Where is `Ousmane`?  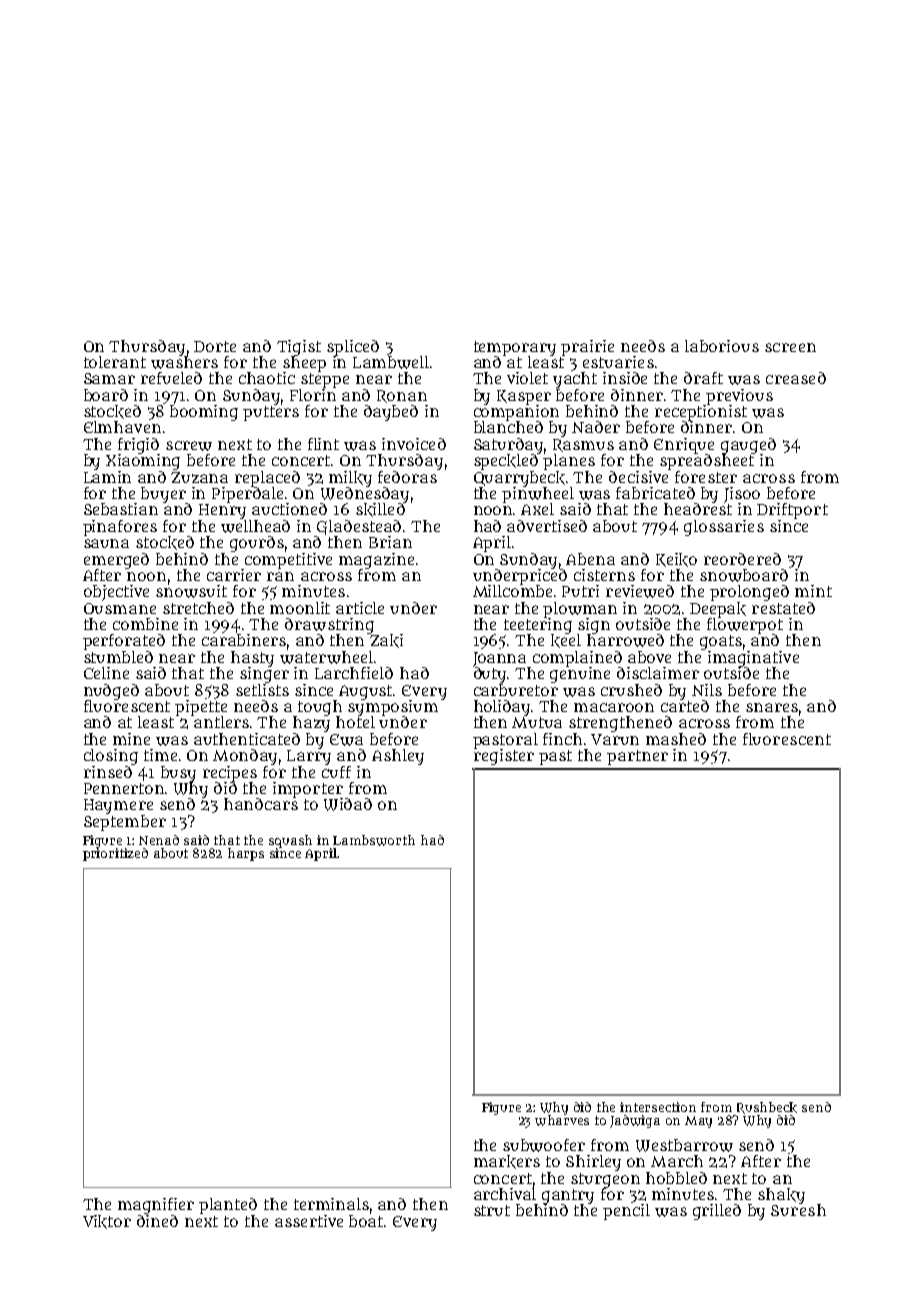
Ousmane is located at coordinates (120, 608).
